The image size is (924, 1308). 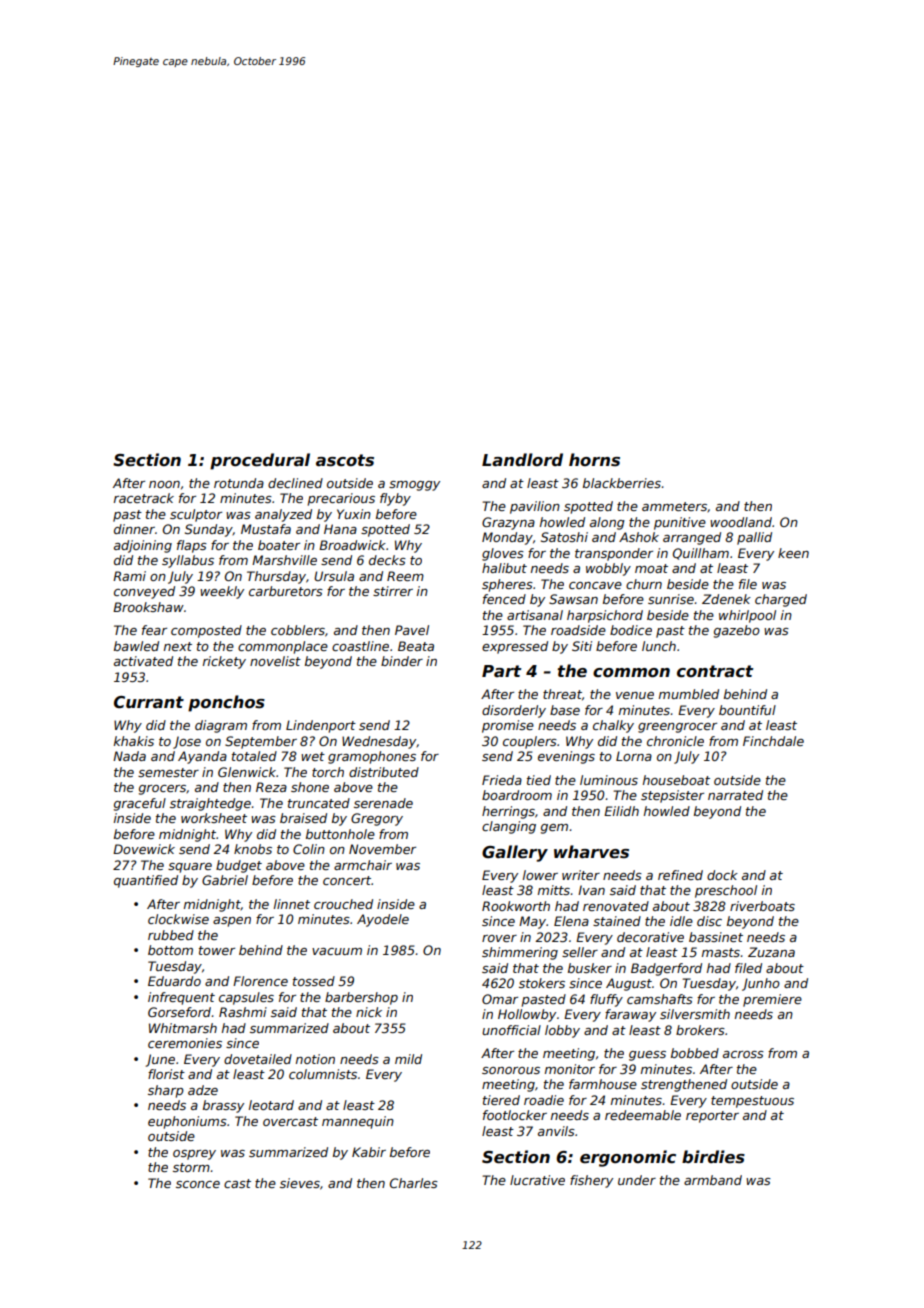 What do you see at coordinates (260, 461) in the screenshot?
I see `procedural` at bounding box center [260, 461].
